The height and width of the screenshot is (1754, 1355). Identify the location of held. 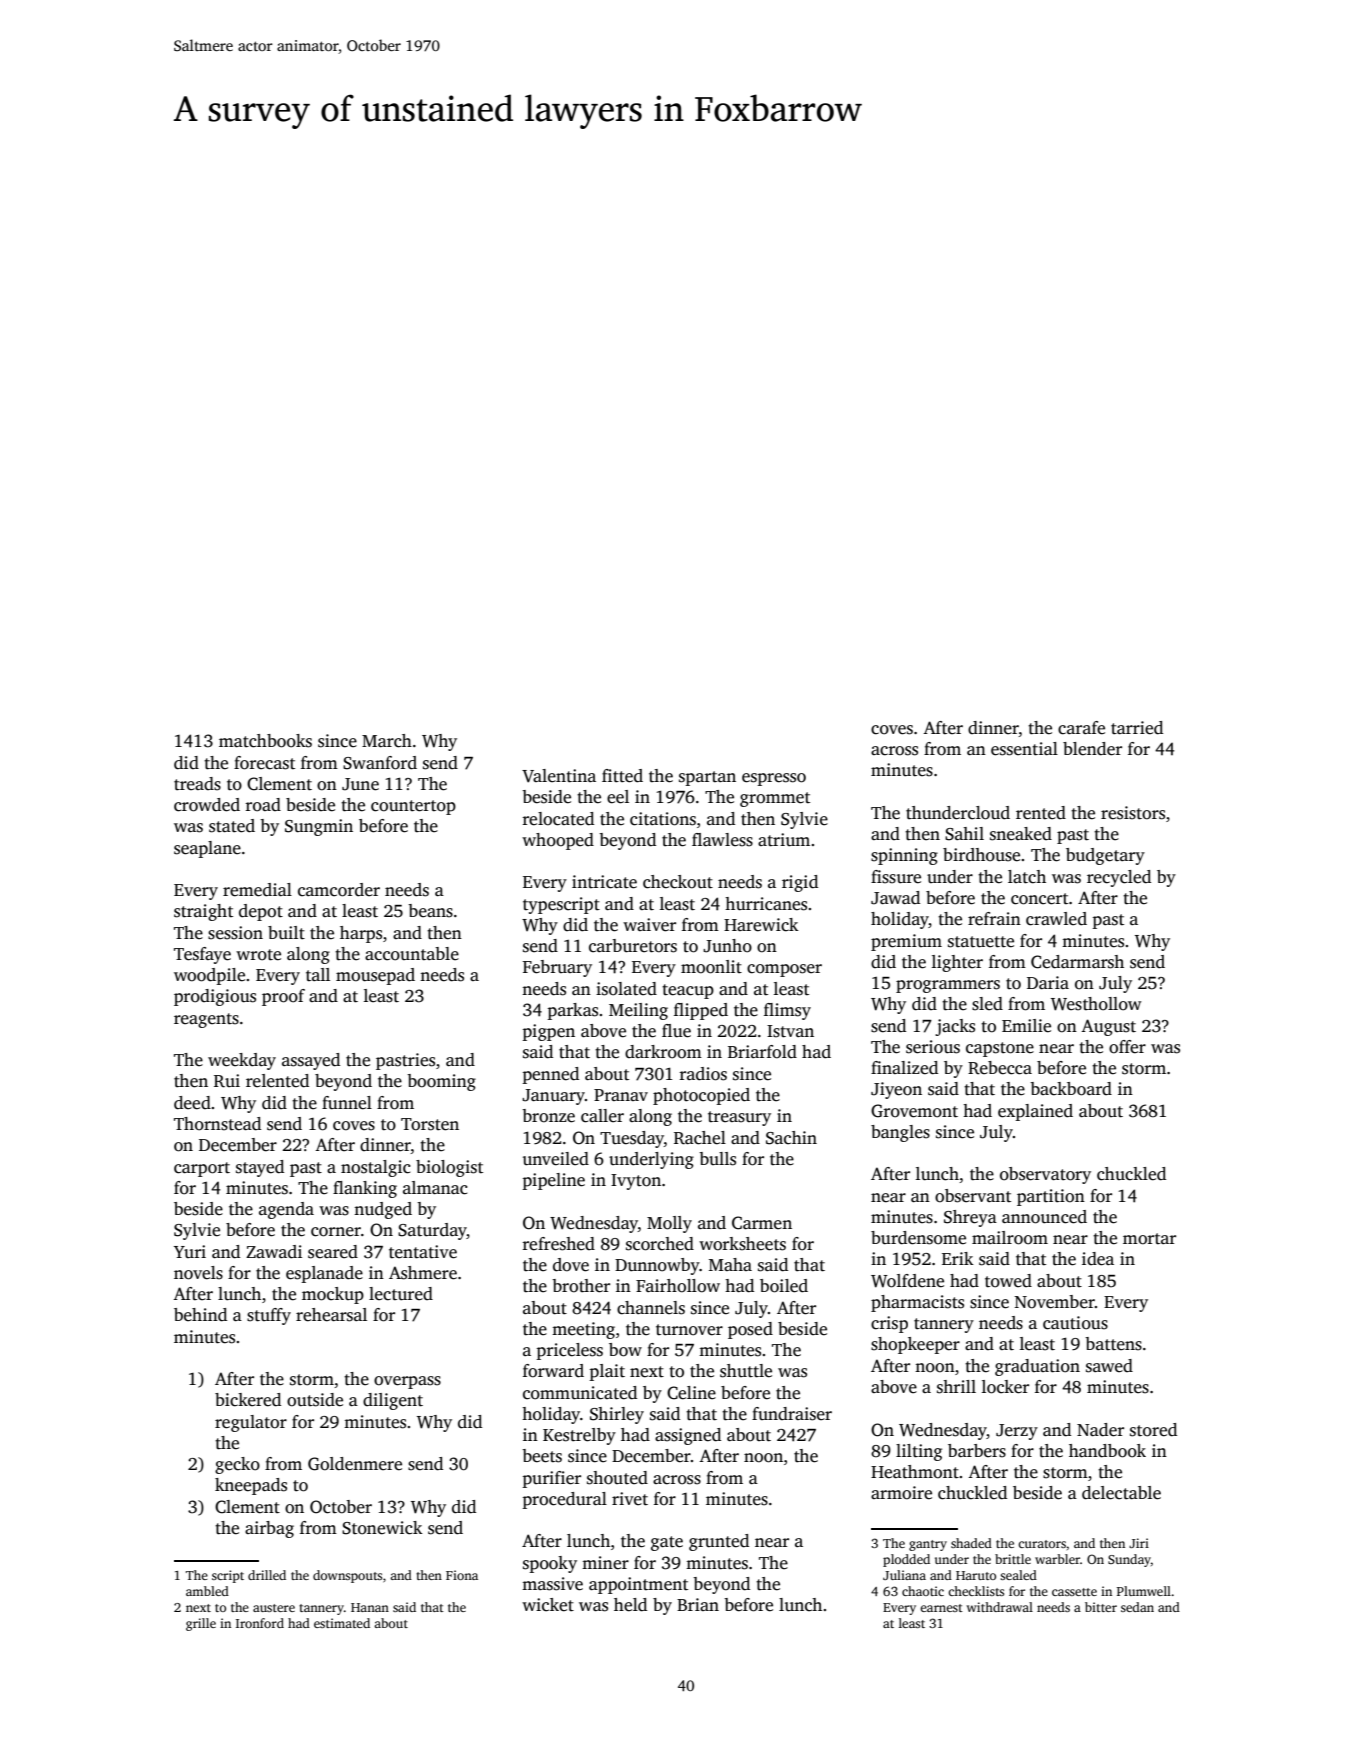
(630, 1605).
